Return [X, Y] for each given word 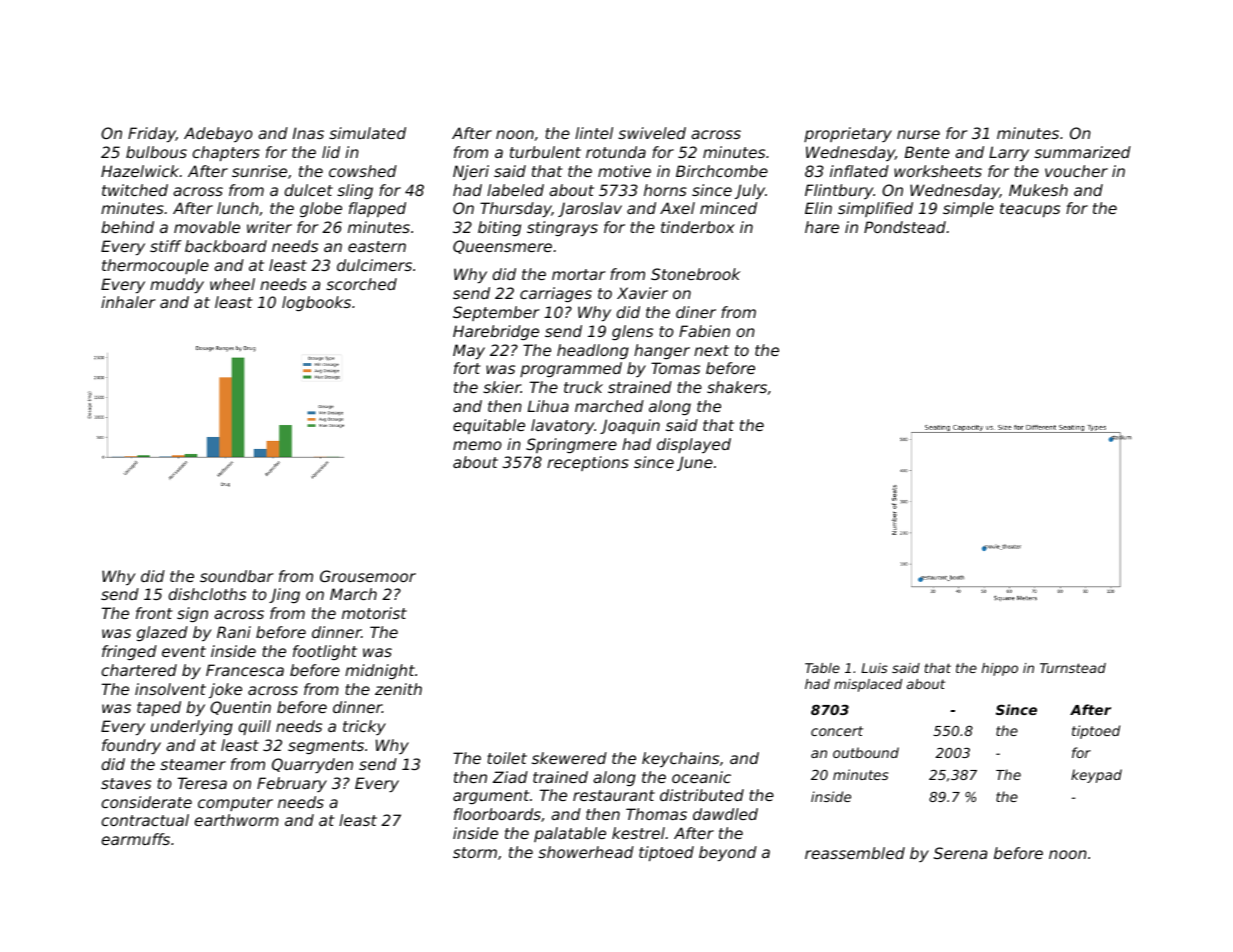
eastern [377, 246]
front [154, 613]
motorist [374, 613]
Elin [818, 208]
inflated [859, 171]
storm [475, 852]
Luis [874, 668]
